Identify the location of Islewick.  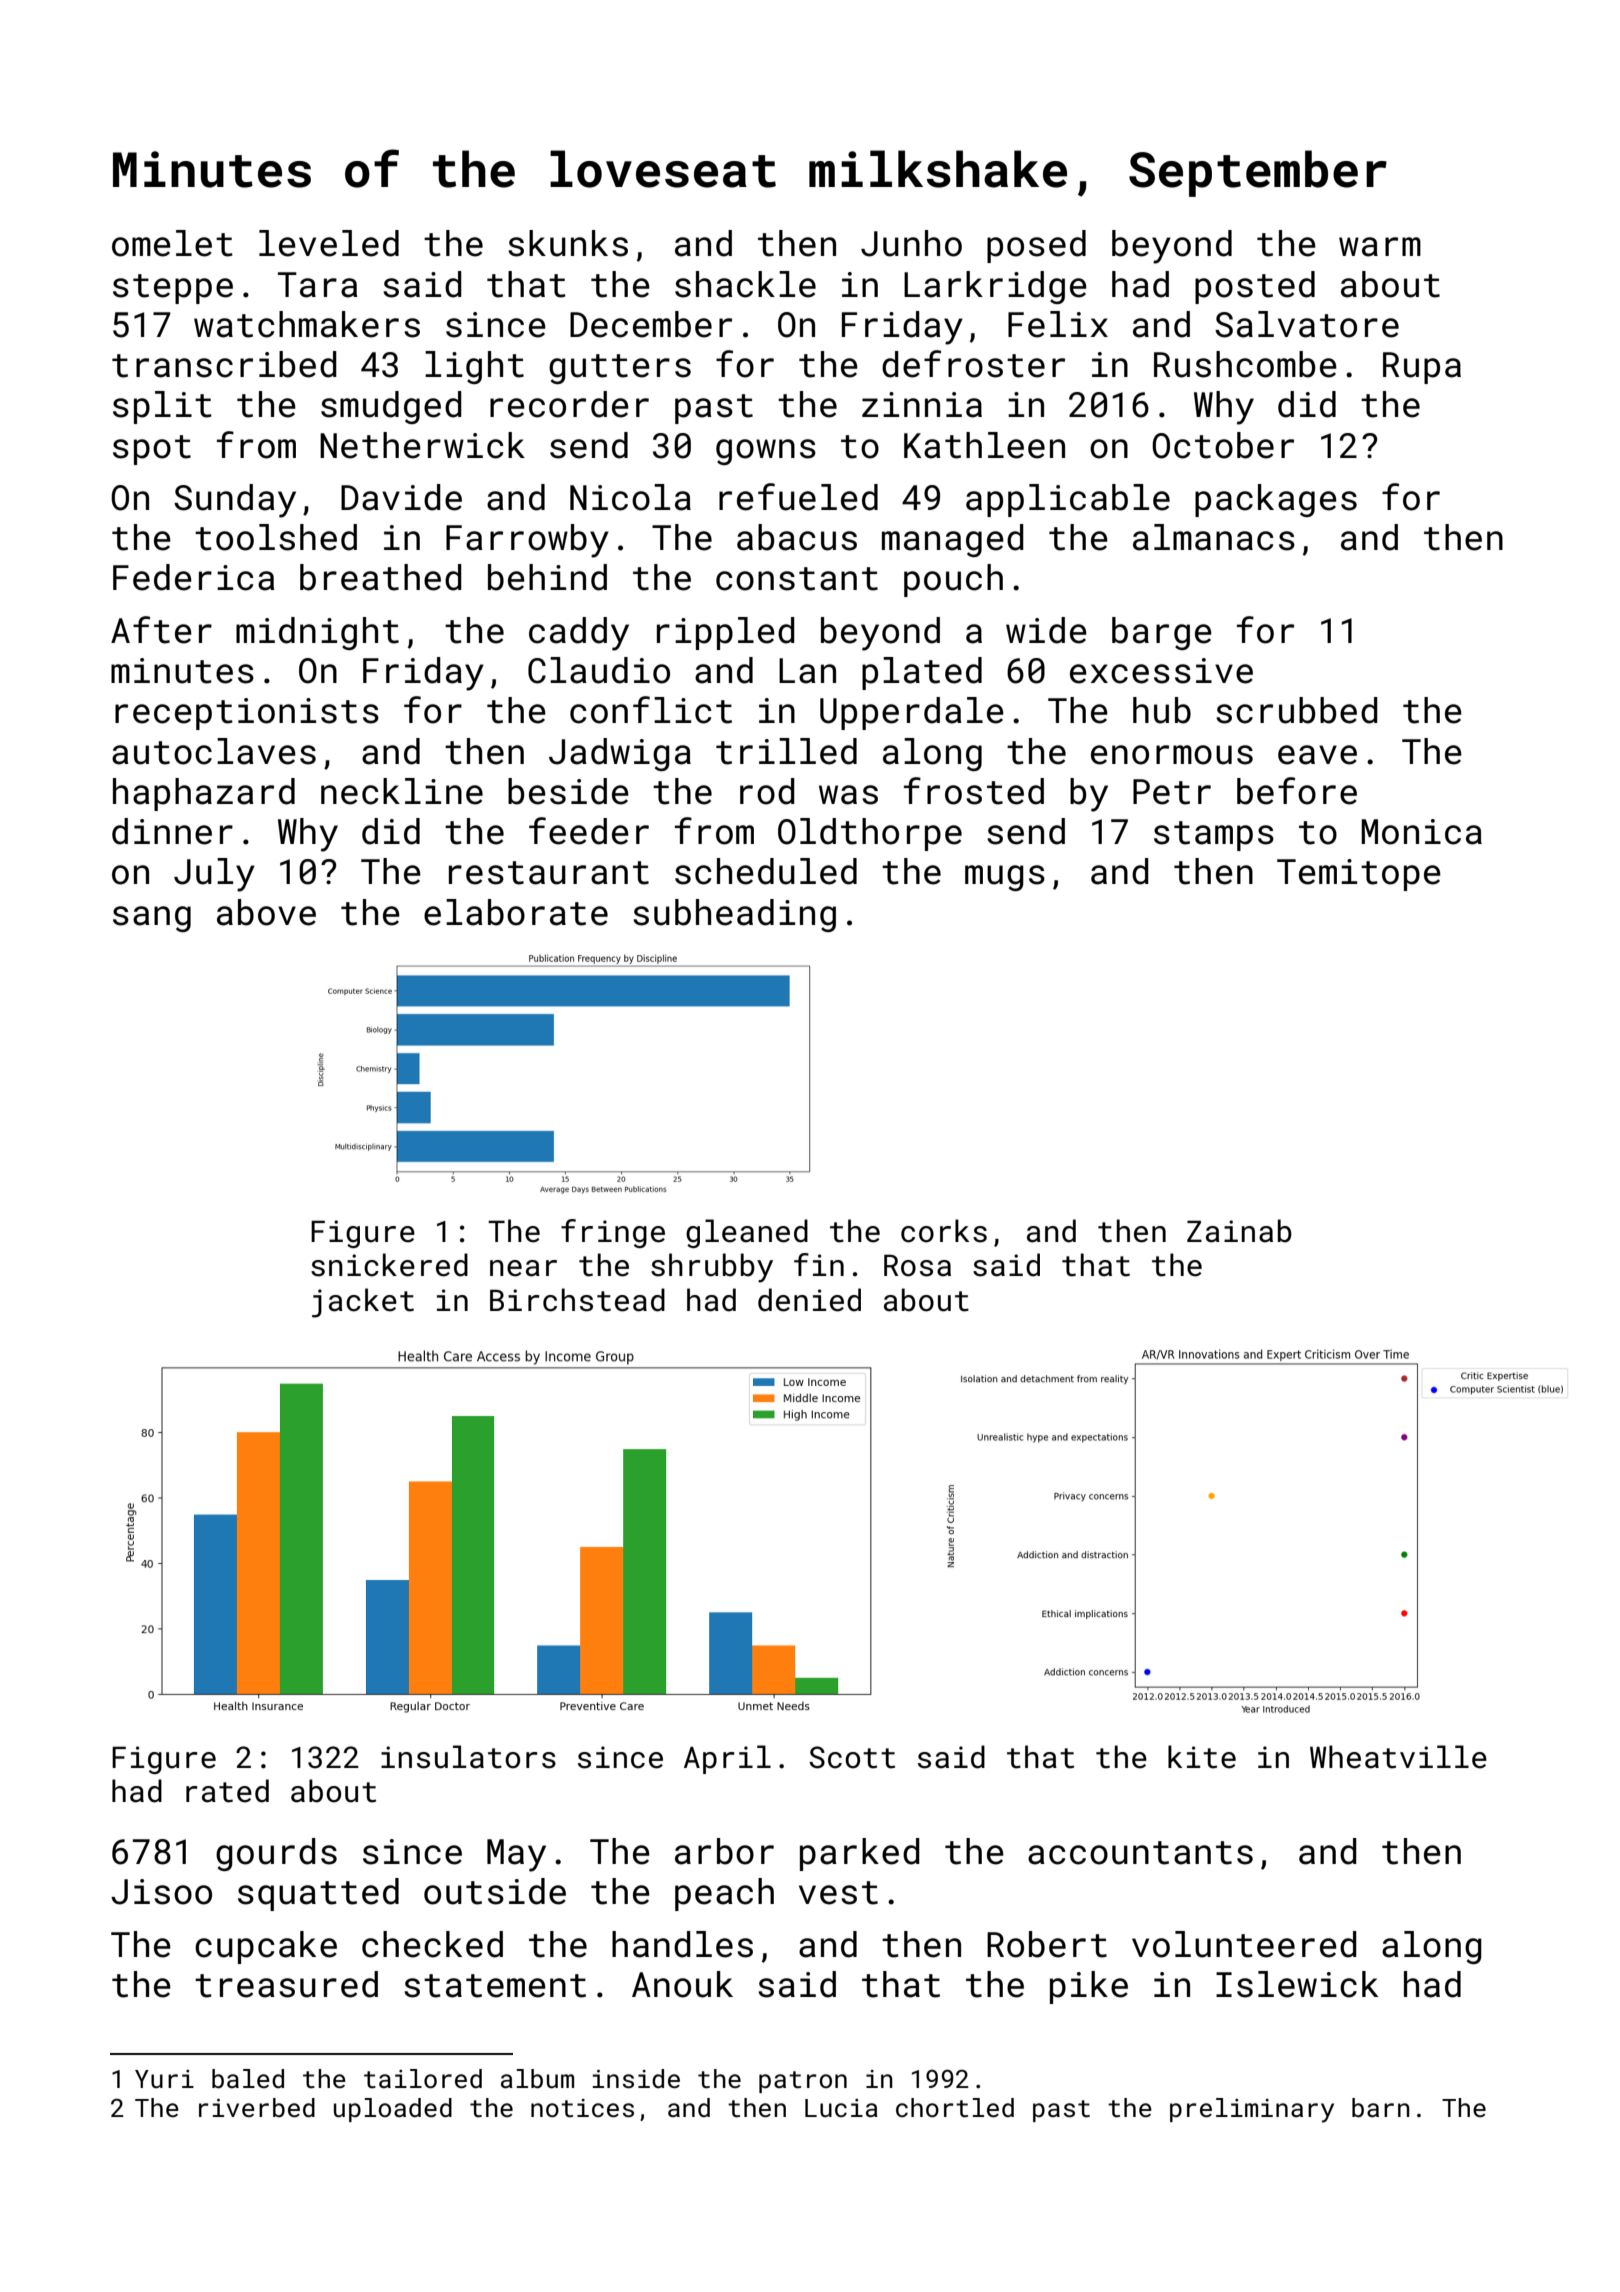
(1297, 1984).
